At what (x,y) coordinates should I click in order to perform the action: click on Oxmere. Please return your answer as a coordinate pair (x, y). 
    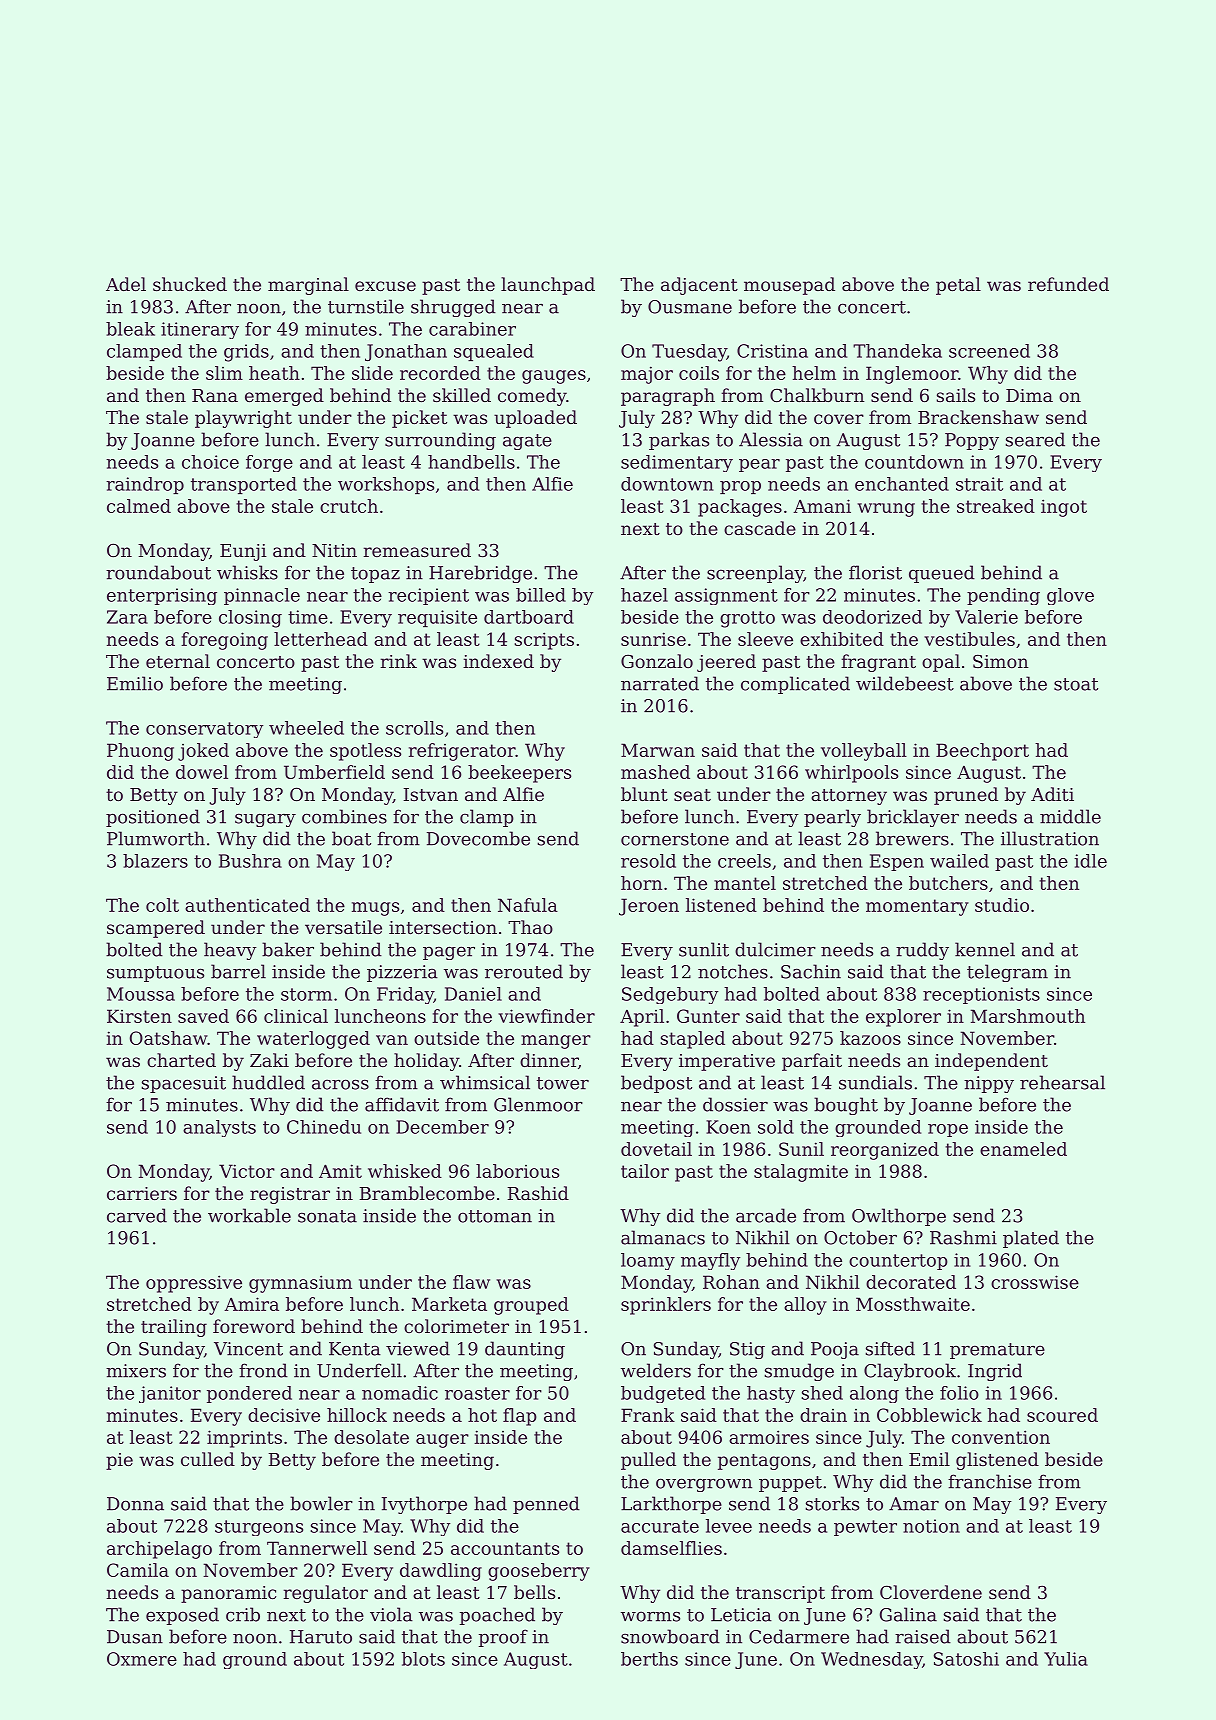
    Looking at the image, I should click on (142, 1659).
